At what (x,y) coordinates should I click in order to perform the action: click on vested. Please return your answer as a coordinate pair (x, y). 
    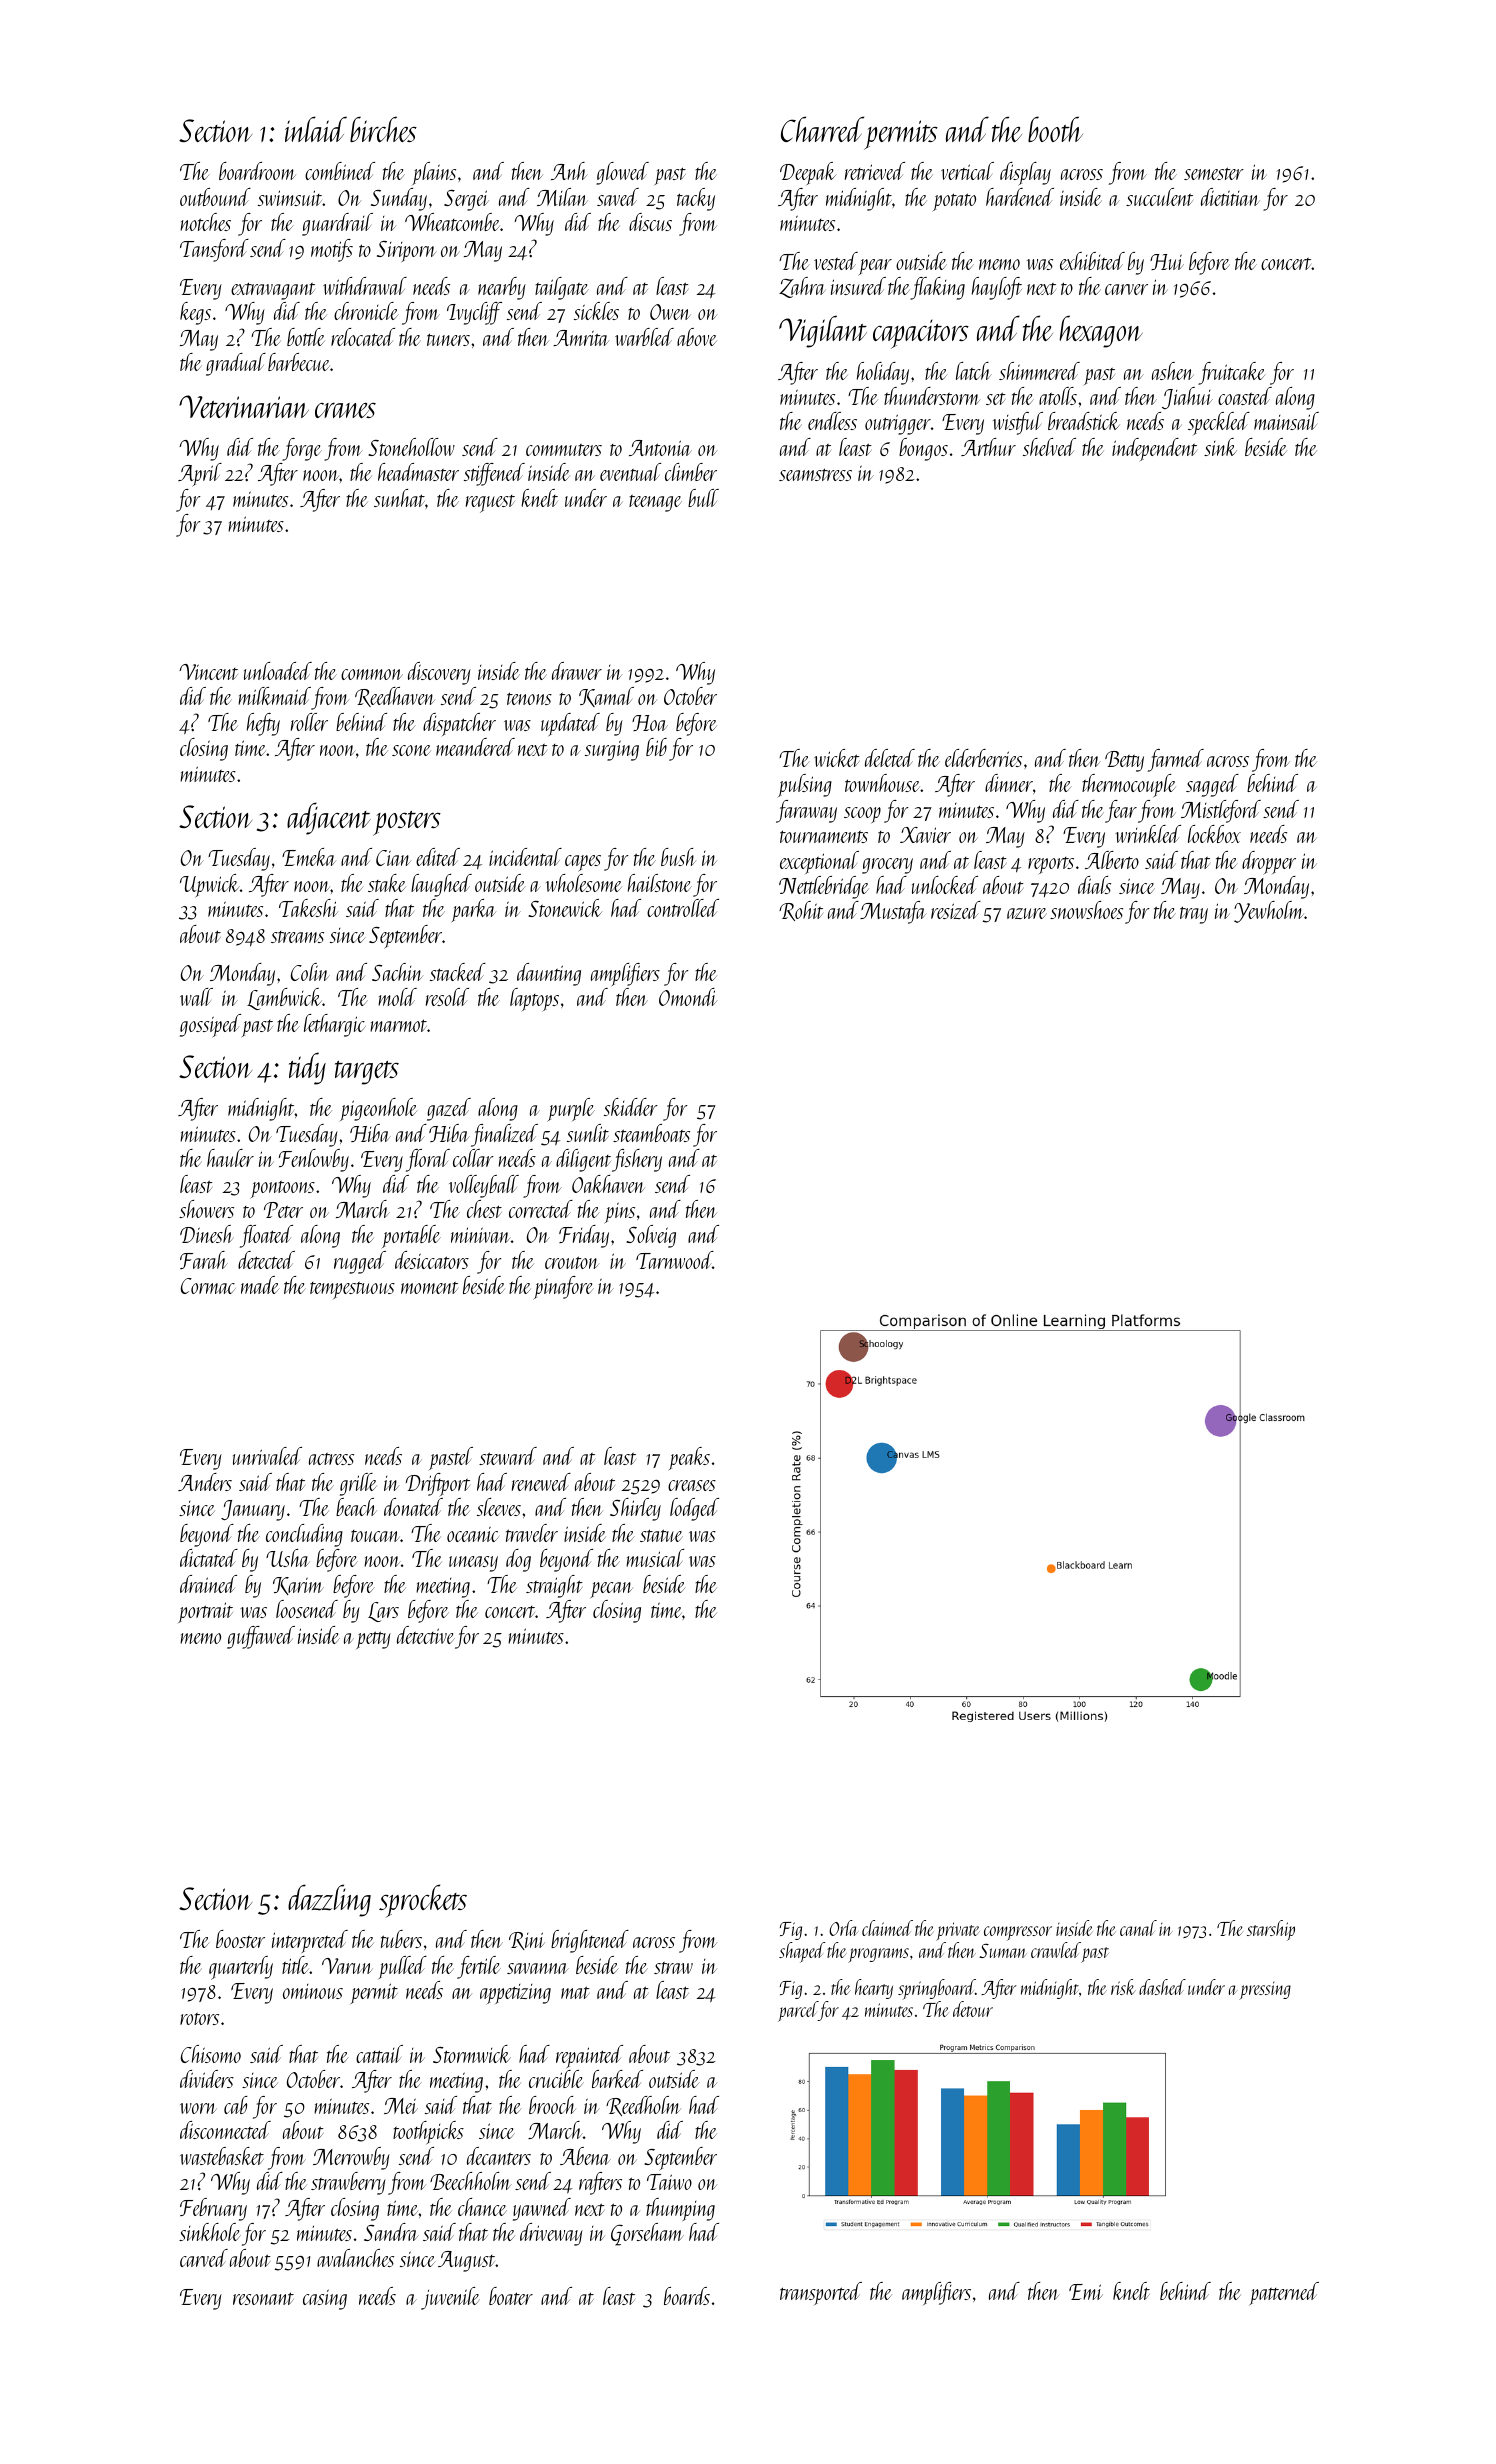
    Looking at the image, I should click on (836, 261).
